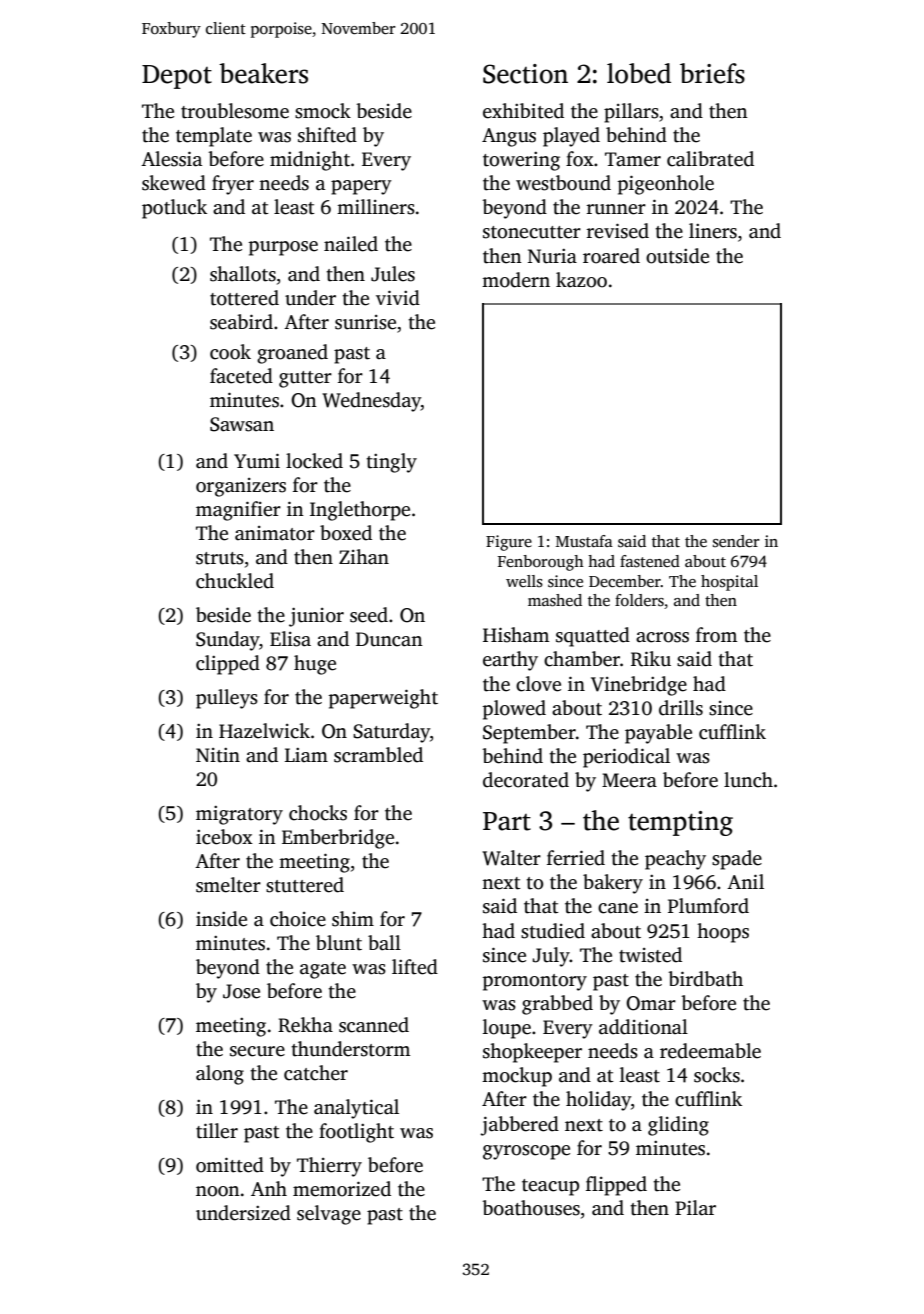  I want to click on animator, so click(275, 533).
